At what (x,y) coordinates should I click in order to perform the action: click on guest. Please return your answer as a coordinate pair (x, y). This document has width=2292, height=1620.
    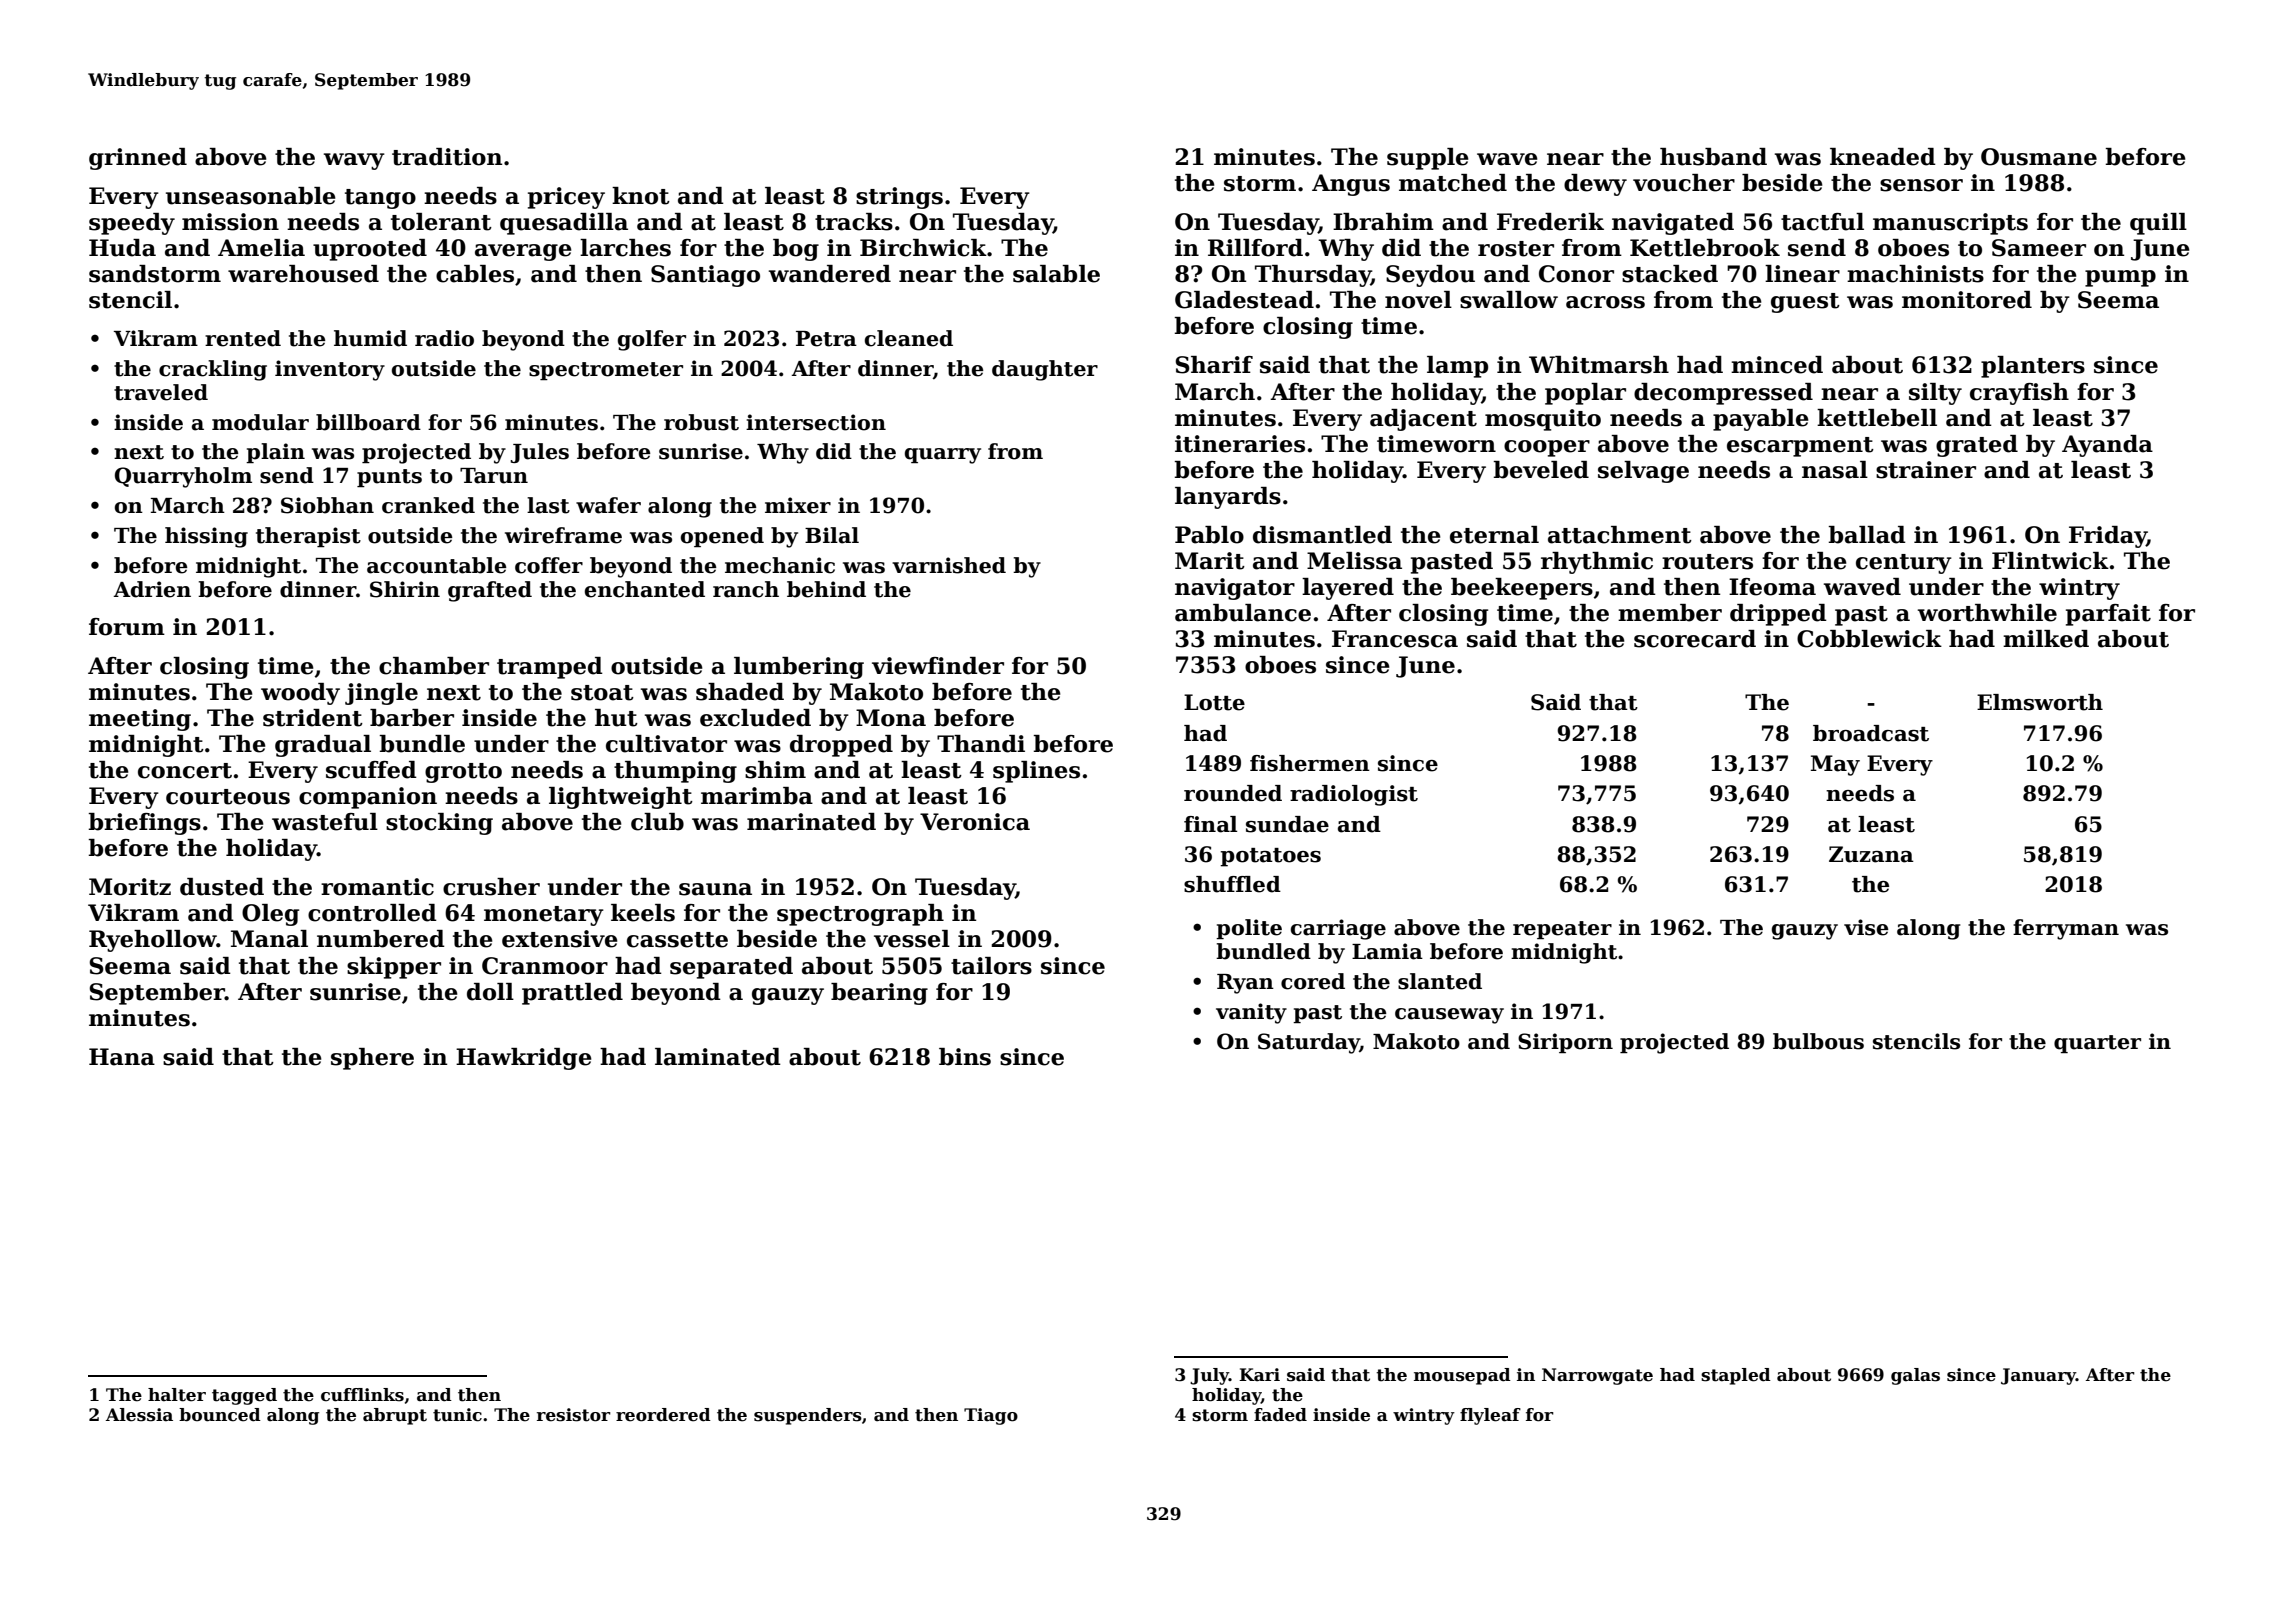
    Looking at the image, I should click on (1805, 303).
